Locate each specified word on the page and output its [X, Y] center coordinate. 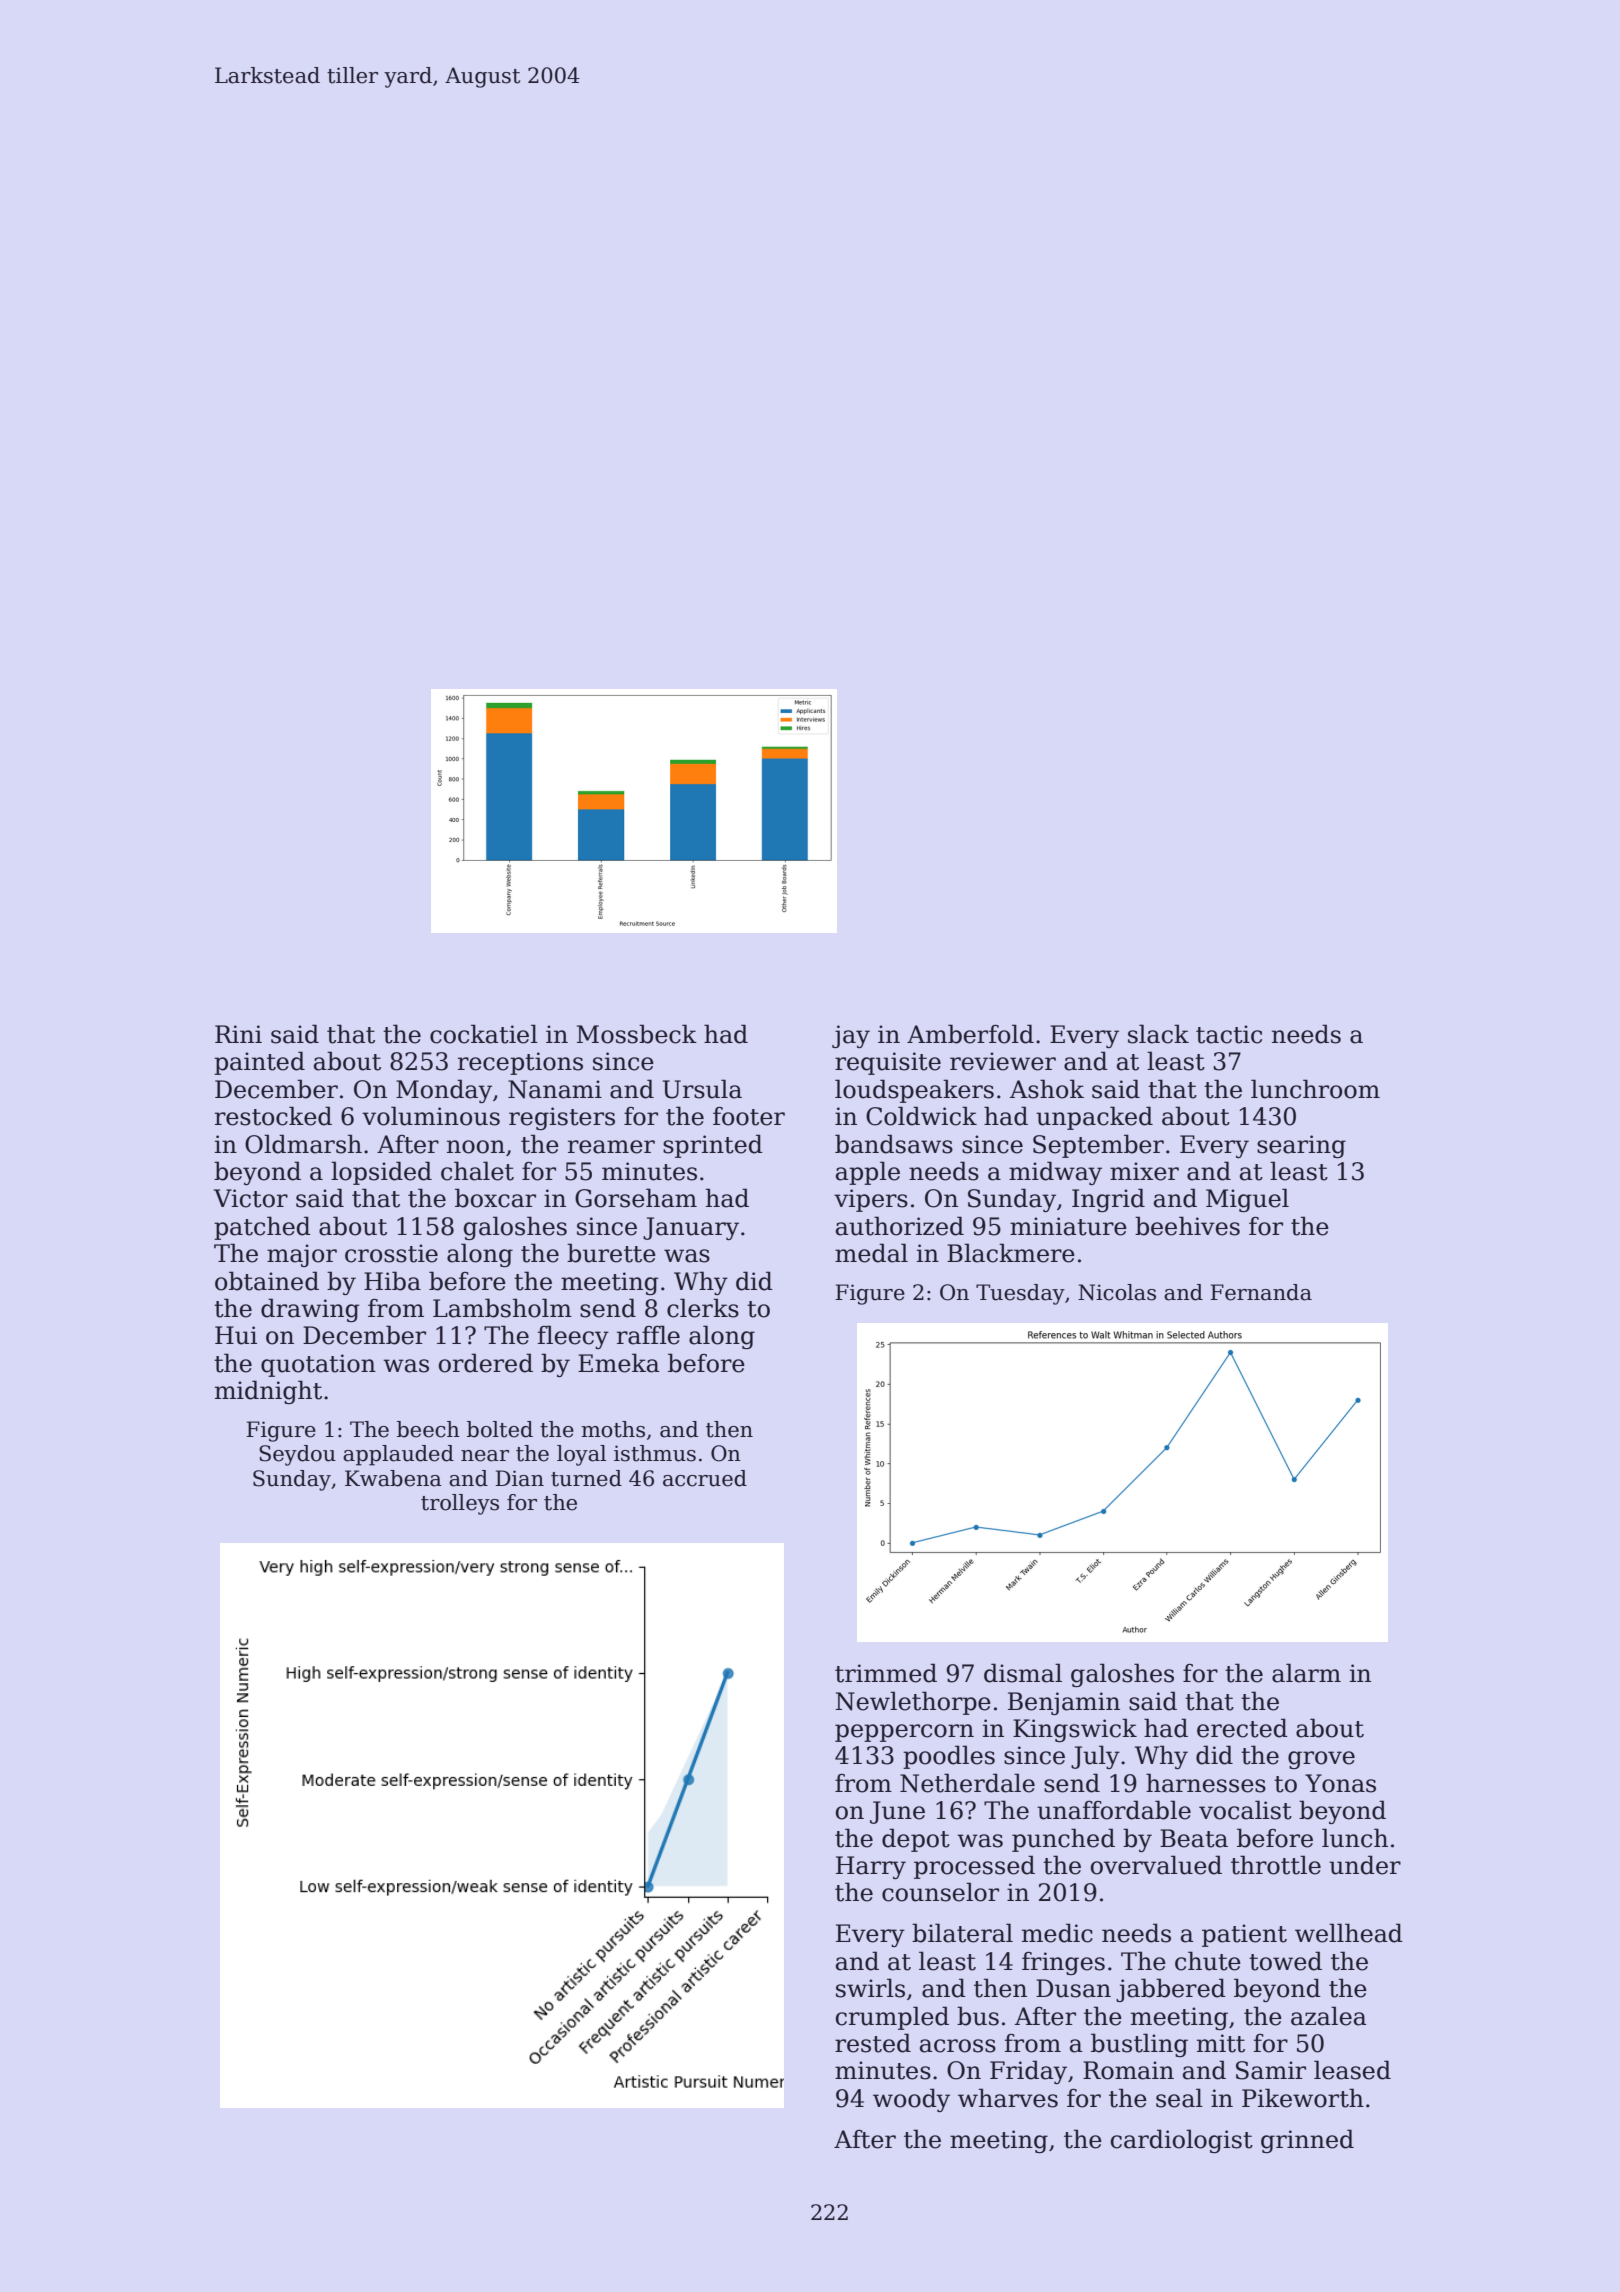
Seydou [297, 1455]
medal [871, 1253]
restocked [273, 1116]
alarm [1306, 1673]
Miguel [1247, 1200]
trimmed [886, 1673]
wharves [1008, 2098]
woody [911, 2100]
